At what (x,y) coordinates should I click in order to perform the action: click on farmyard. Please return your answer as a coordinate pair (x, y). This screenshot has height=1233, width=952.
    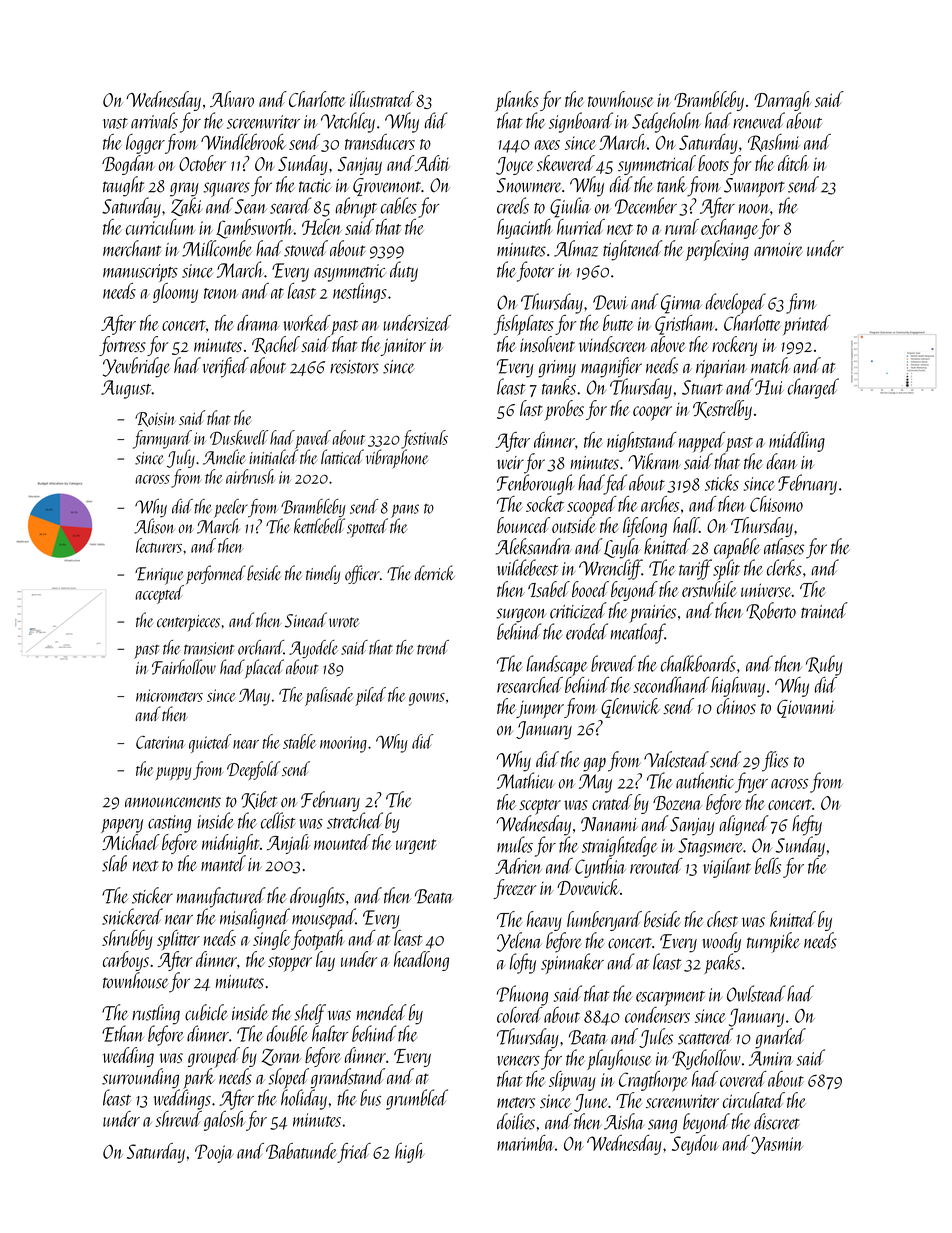
    Looking at the image, I should click on (162, 439).
